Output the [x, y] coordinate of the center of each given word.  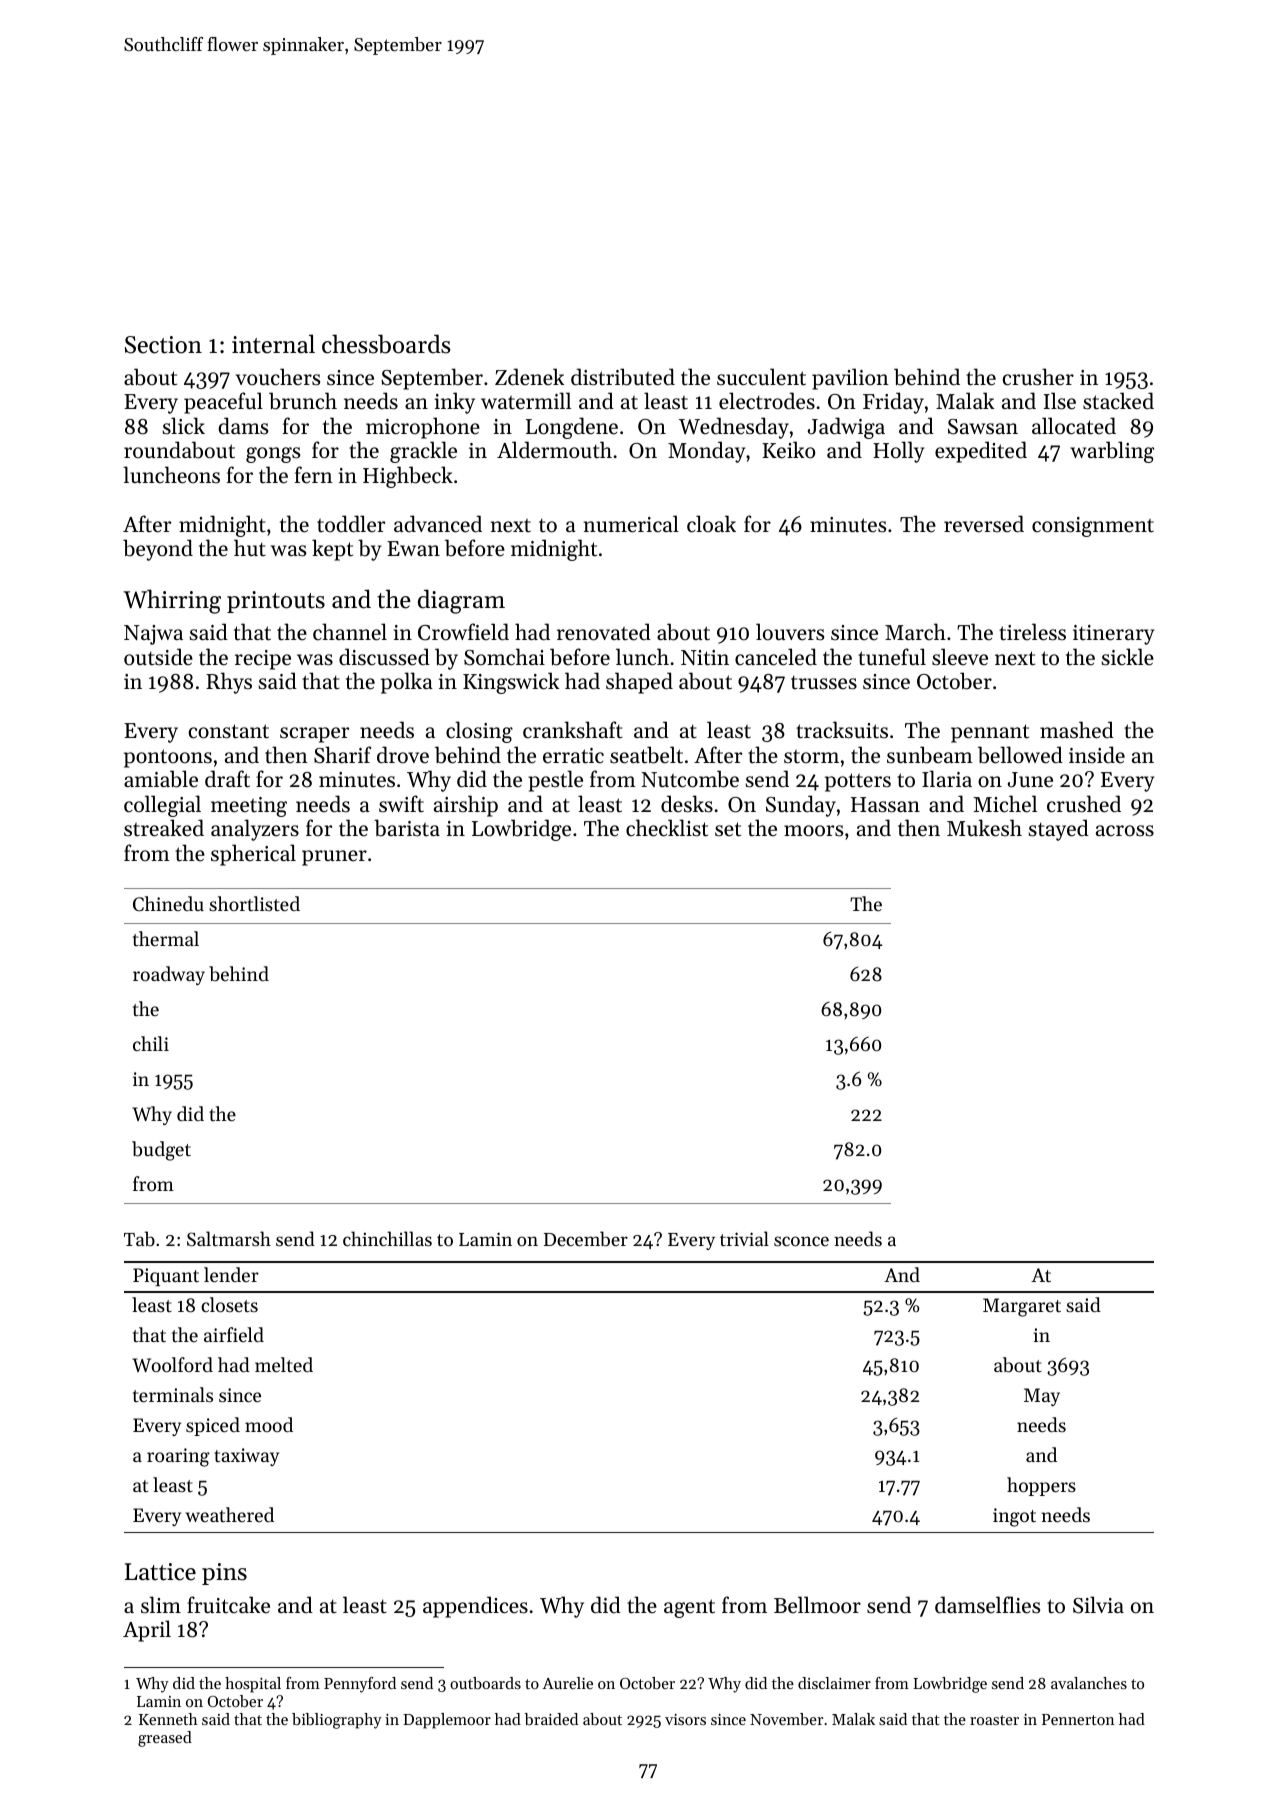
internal [273, 344]
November [786, 1719]
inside [1097, 755]
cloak [711, 524]
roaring [178, 1457]
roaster [994, 1720]
